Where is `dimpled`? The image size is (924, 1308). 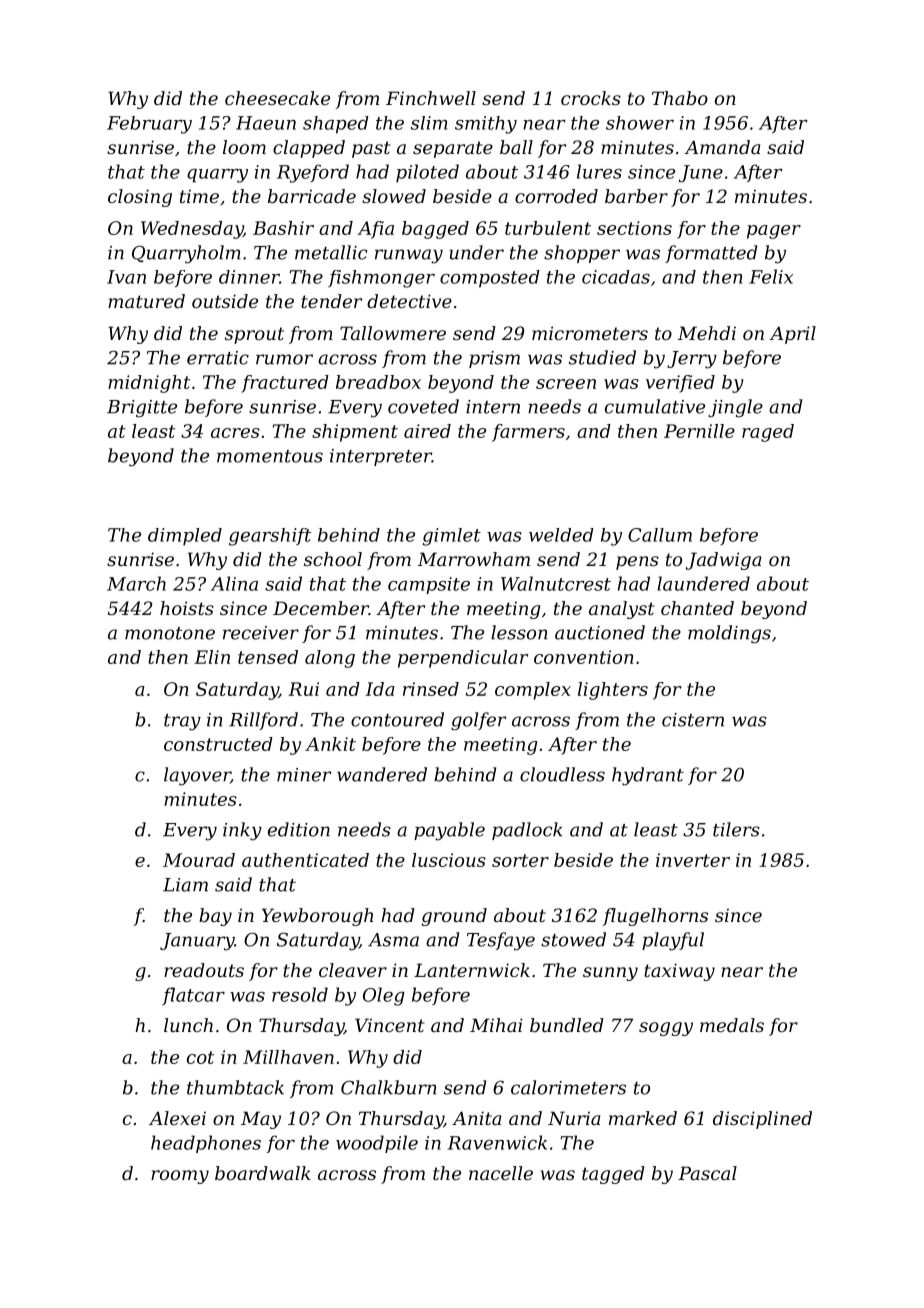 dimpled is located at coordinates (185, 537).
